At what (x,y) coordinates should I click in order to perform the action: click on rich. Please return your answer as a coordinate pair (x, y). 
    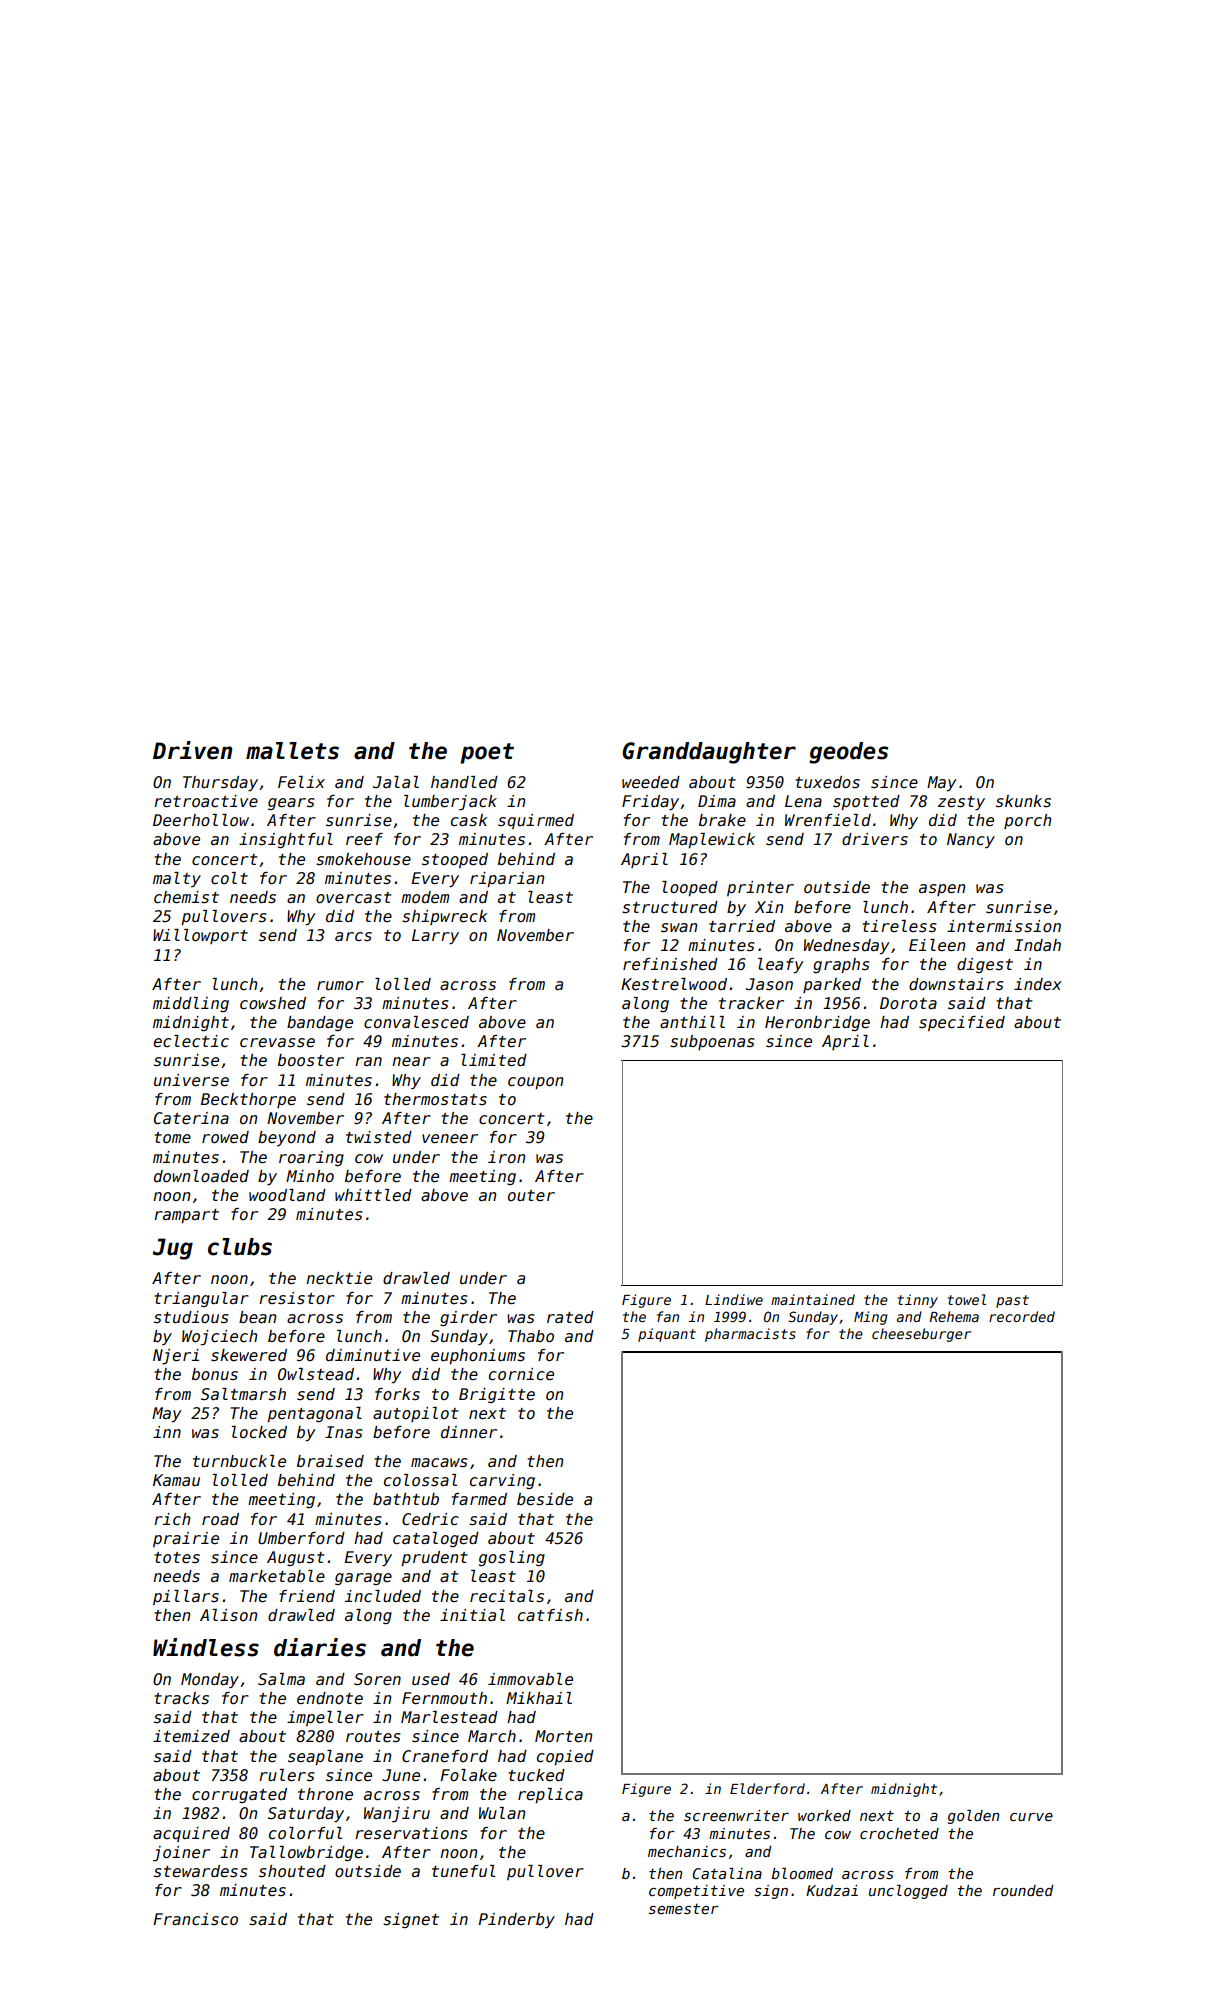
    Looking at the image, I should click on (172, 1519).
